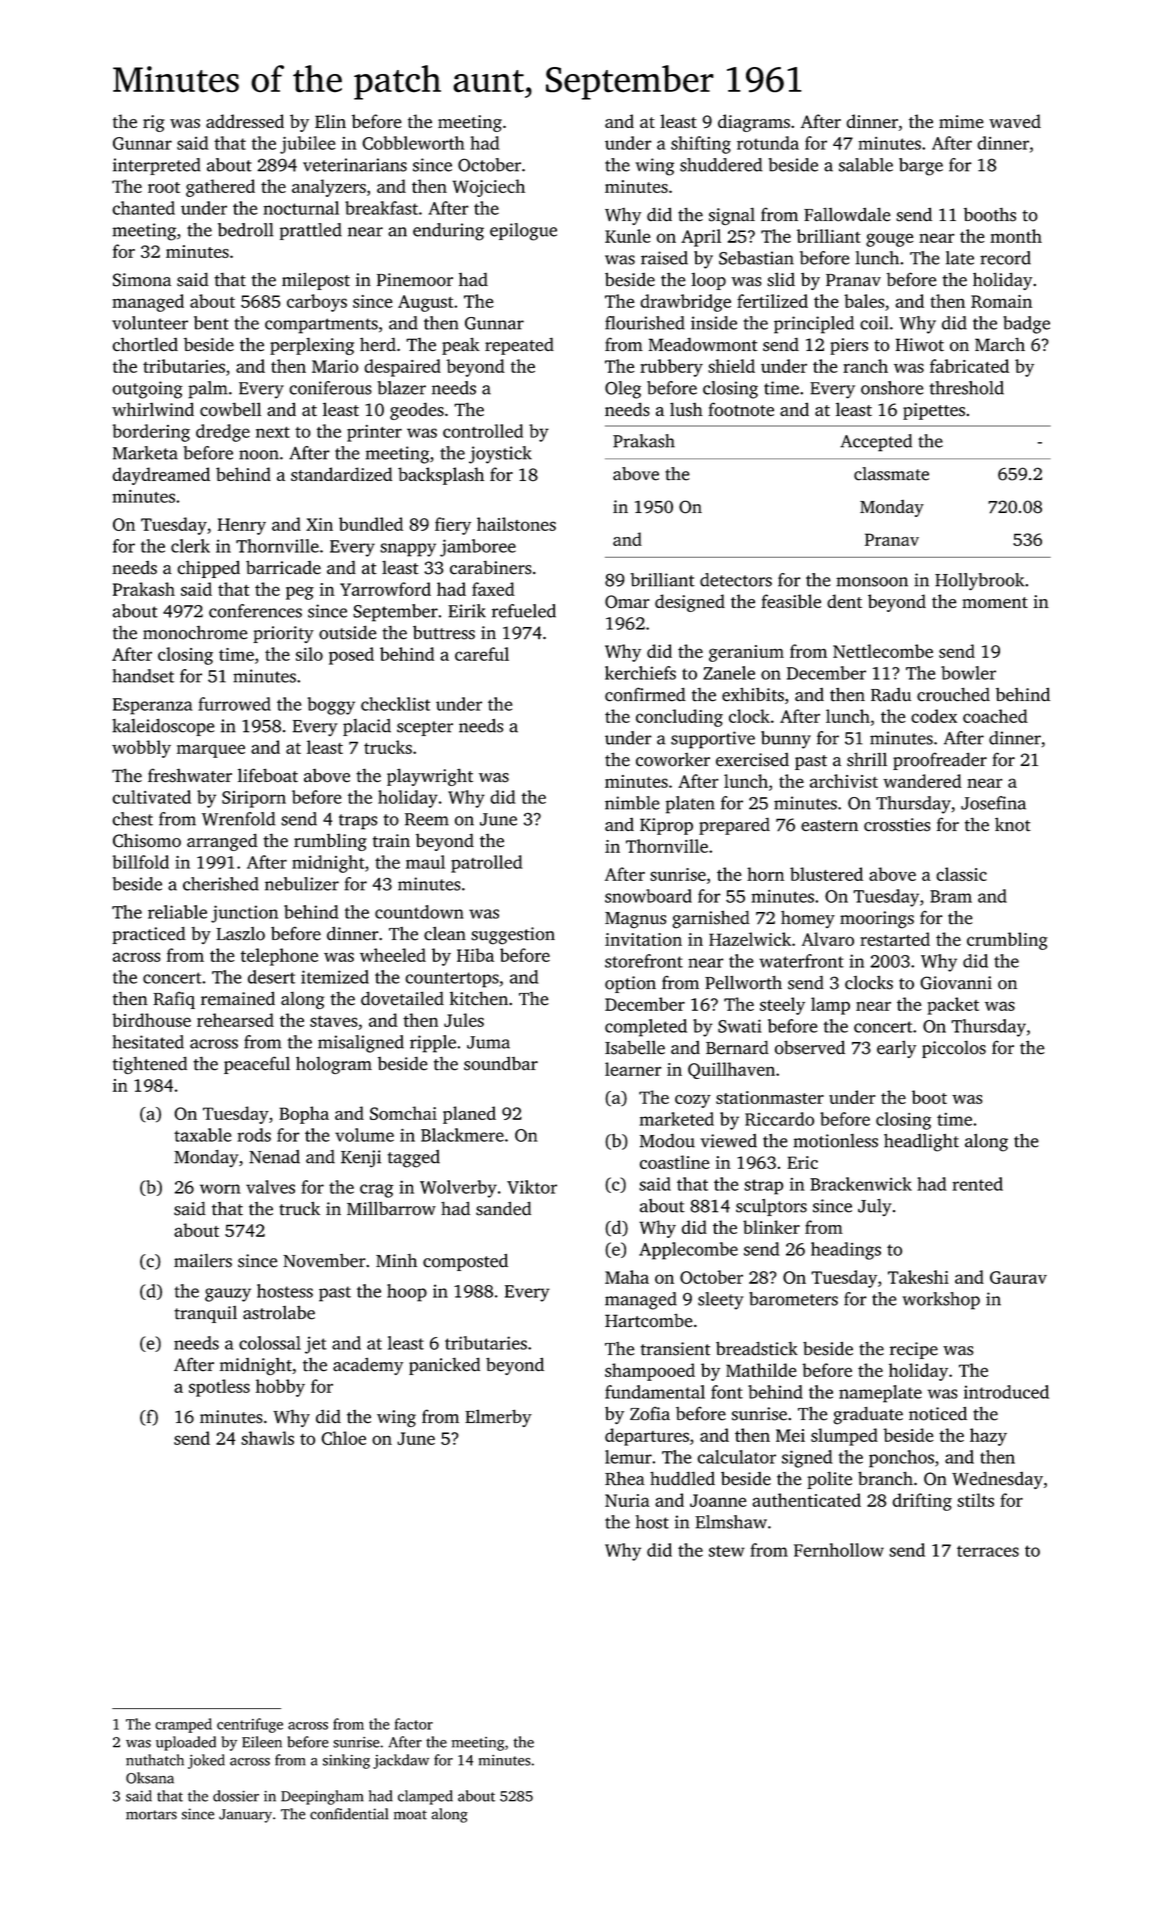 The width and height of the image is (1163, 1915). I want to click on jackdaw, so click(401, 1761).
